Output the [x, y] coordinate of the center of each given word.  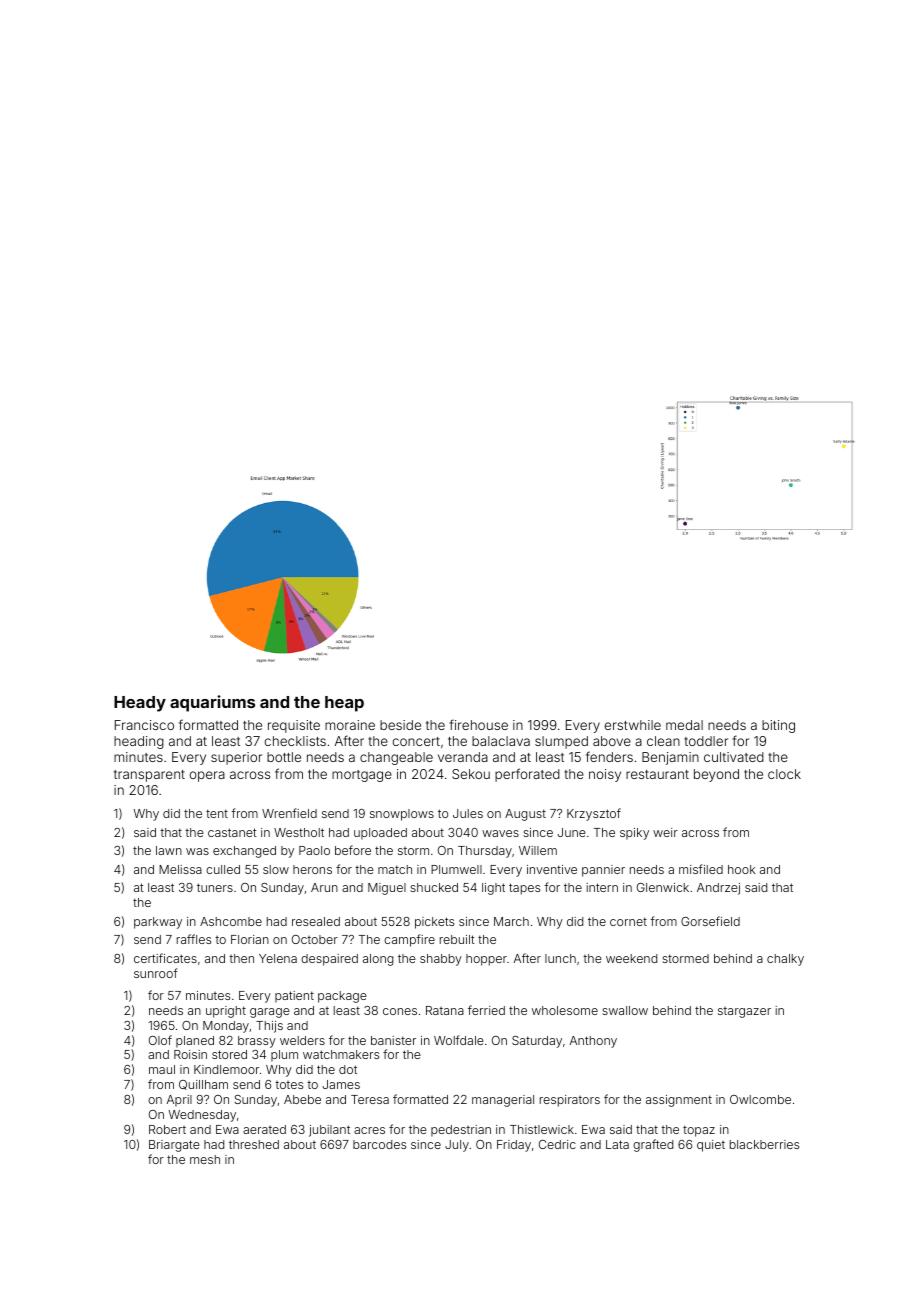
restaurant [657, 774]
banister [393, 1040]
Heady [140, 704]
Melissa [180, 869]
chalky [785, 960]
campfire [409, 940]
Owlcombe [760, 1099]
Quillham [203, 1085]
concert [416, 741]
